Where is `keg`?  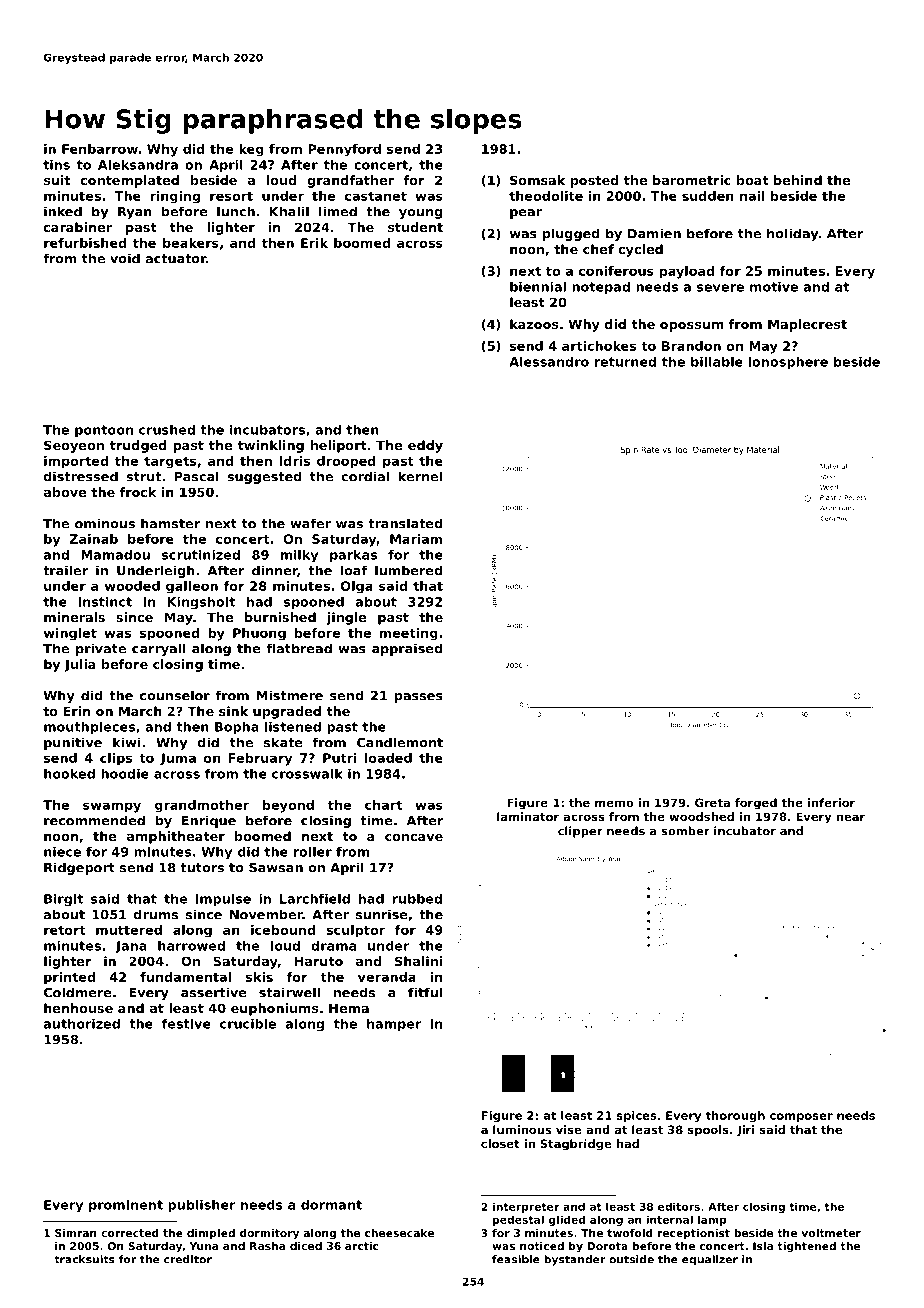
keg is located at coordinates (251, 150).
